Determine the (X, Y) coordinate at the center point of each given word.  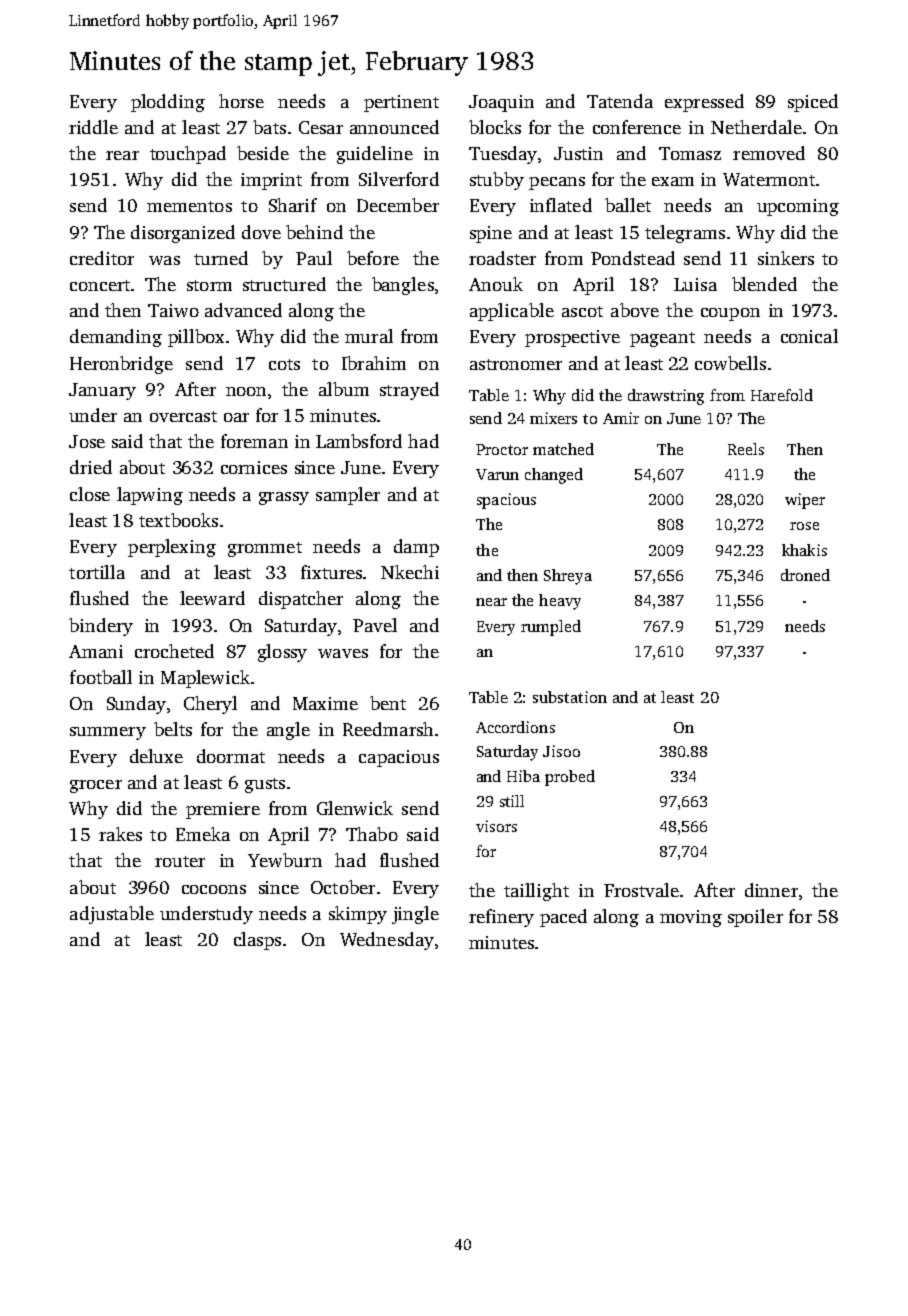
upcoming (798, 207)
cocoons (214, 889)
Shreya (568, 577)
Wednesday (387, 941)
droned (805, 575)
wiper (805, 501)
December (398, 205)
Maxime (325, 703)
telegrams (685, 234)
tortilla (97, 572)
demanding (116, 338)
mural (369, 336)
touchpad (188, 155)
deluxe (156, 756)
